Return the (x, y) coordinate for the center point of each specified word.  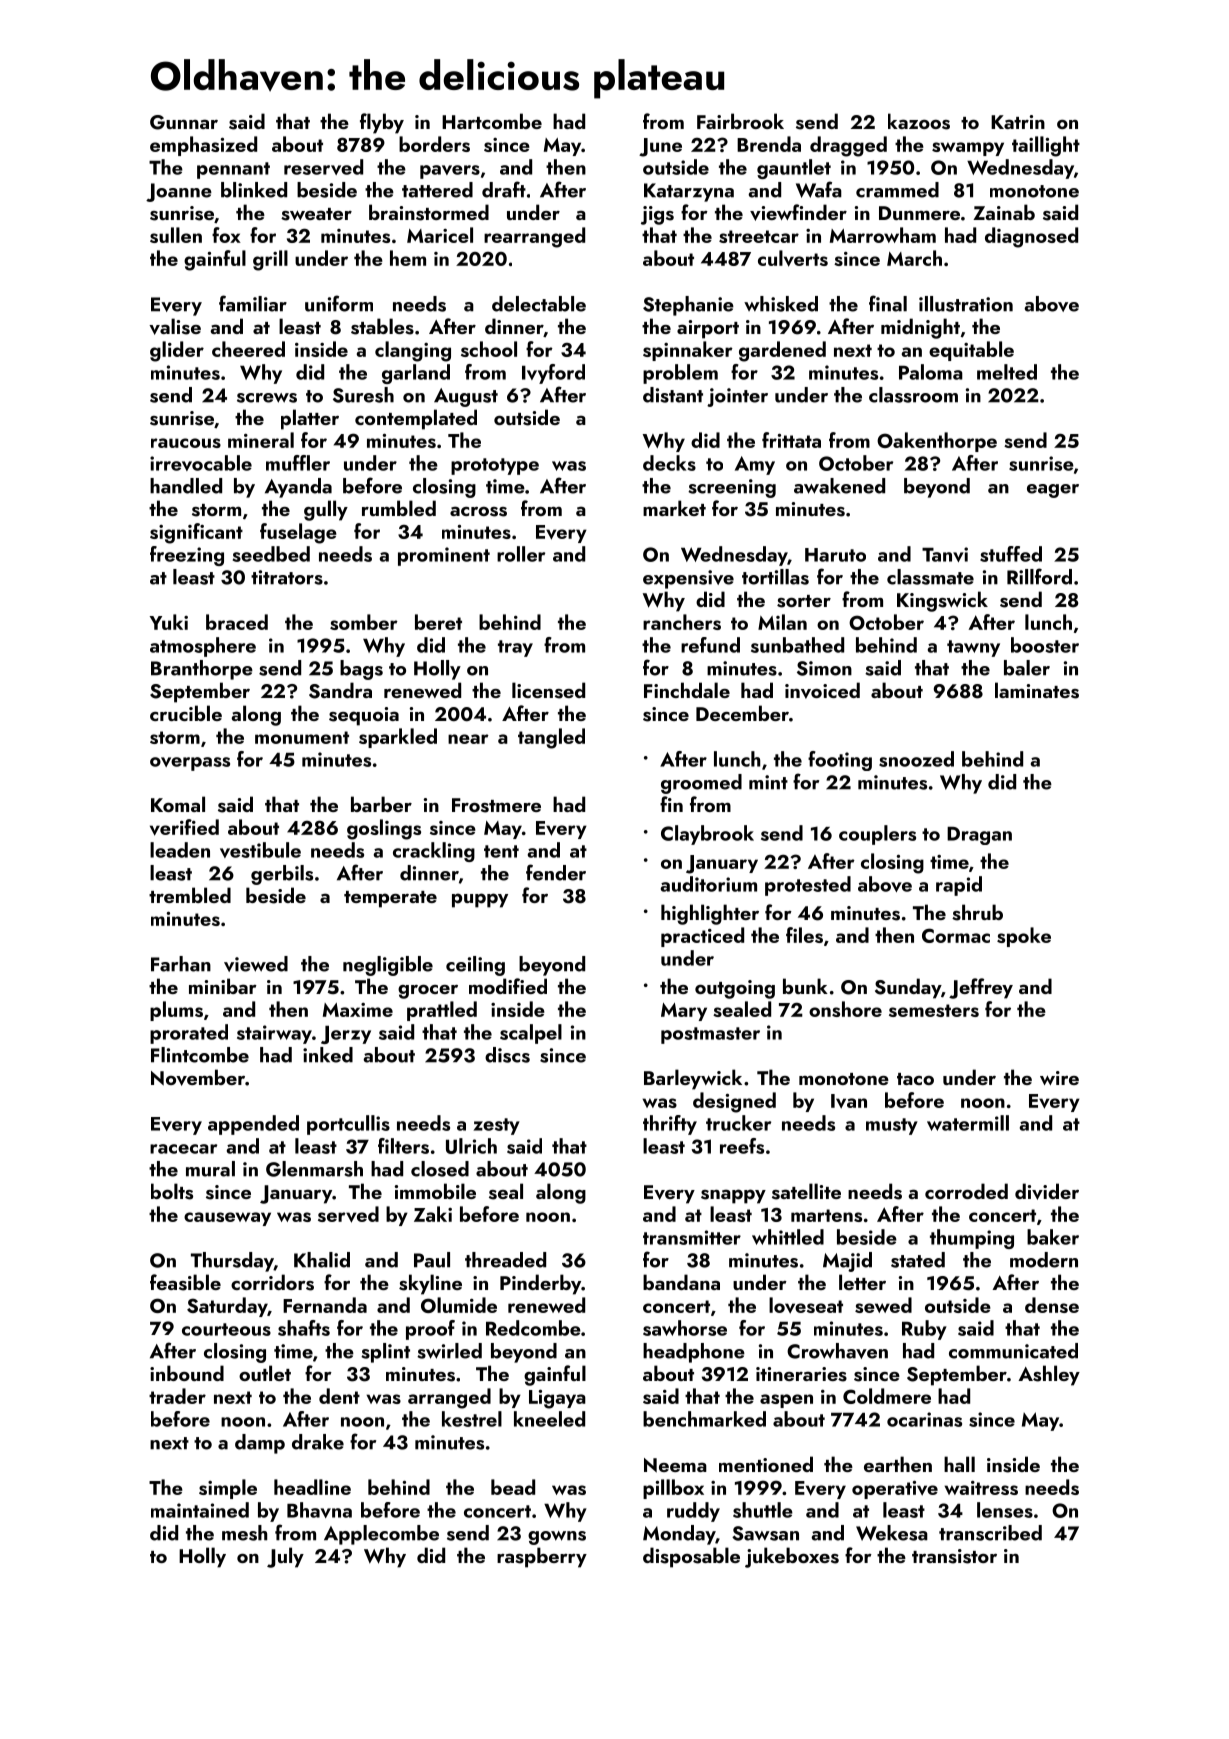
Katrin (1018, 122)
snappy (733, 1196)
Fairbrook (740, 121)
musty (892, 1126)
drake (318, 1442)
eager (1053, 491)
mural (210, 1169)
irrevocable (201, 463)
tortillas (775, 577)
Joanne (179, 192)
